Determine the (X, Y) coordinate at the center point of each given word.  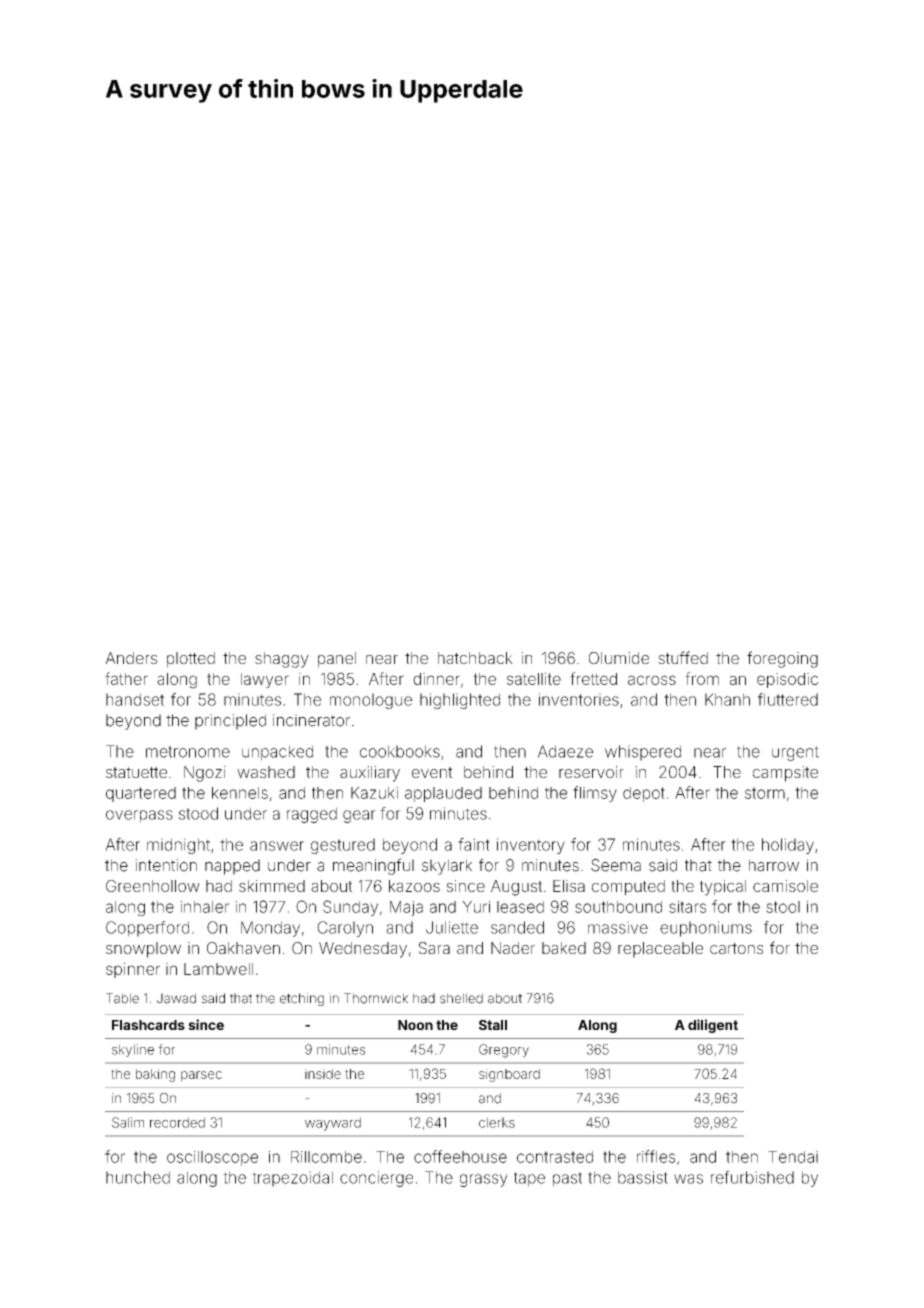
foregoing (782, 659)
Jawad (176, 998)
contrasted (555, 1157)
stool (783, 907)
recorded (177, 1122)
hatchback (475, 658)
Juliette (452, 927)
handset (135, 699)
